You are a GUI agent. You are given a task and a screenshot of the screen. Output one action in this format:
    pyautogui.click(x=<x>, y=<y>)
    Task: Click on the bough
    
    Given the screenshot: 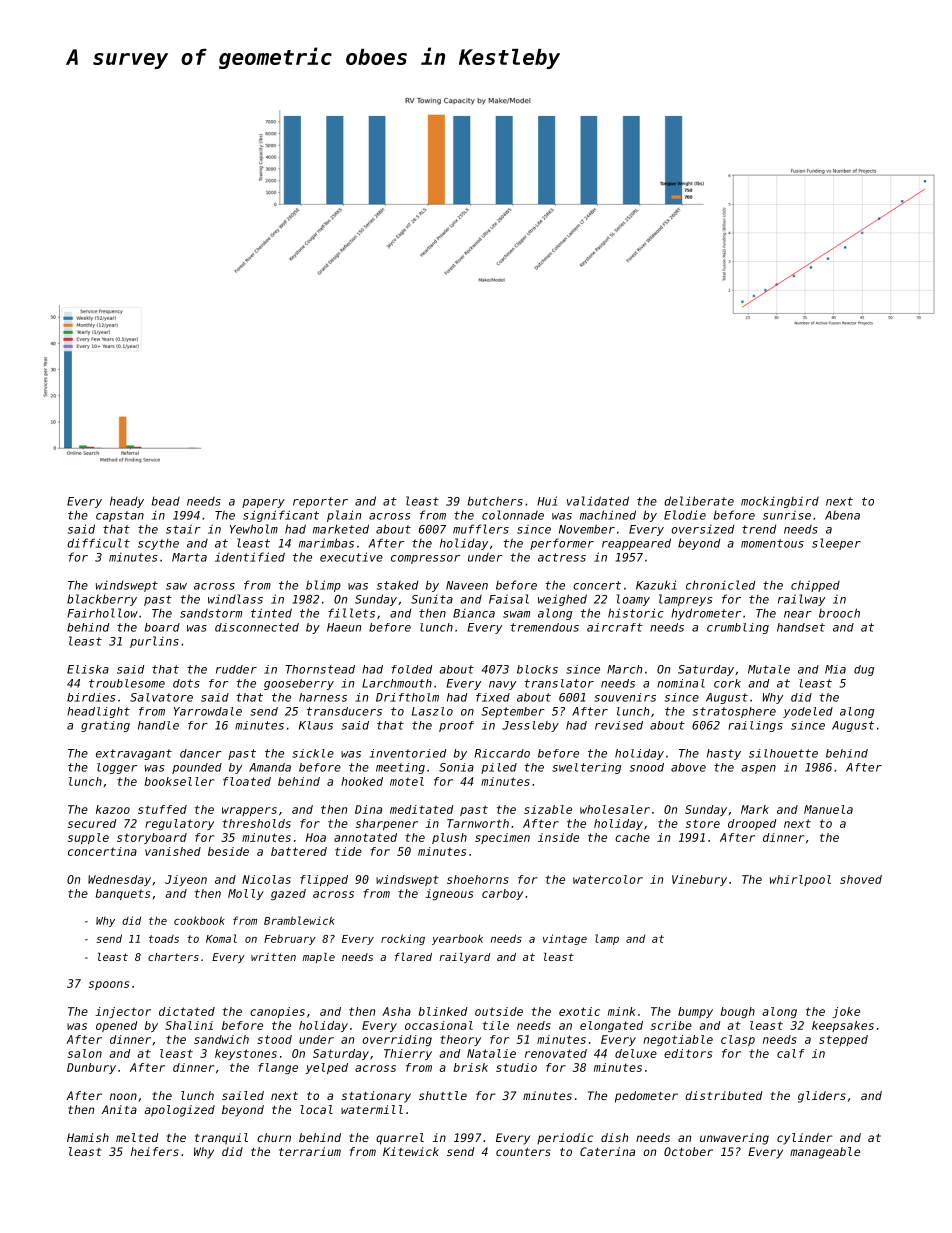 What is the action you would take?
    pyautogui.click(x=737, y=1012)
